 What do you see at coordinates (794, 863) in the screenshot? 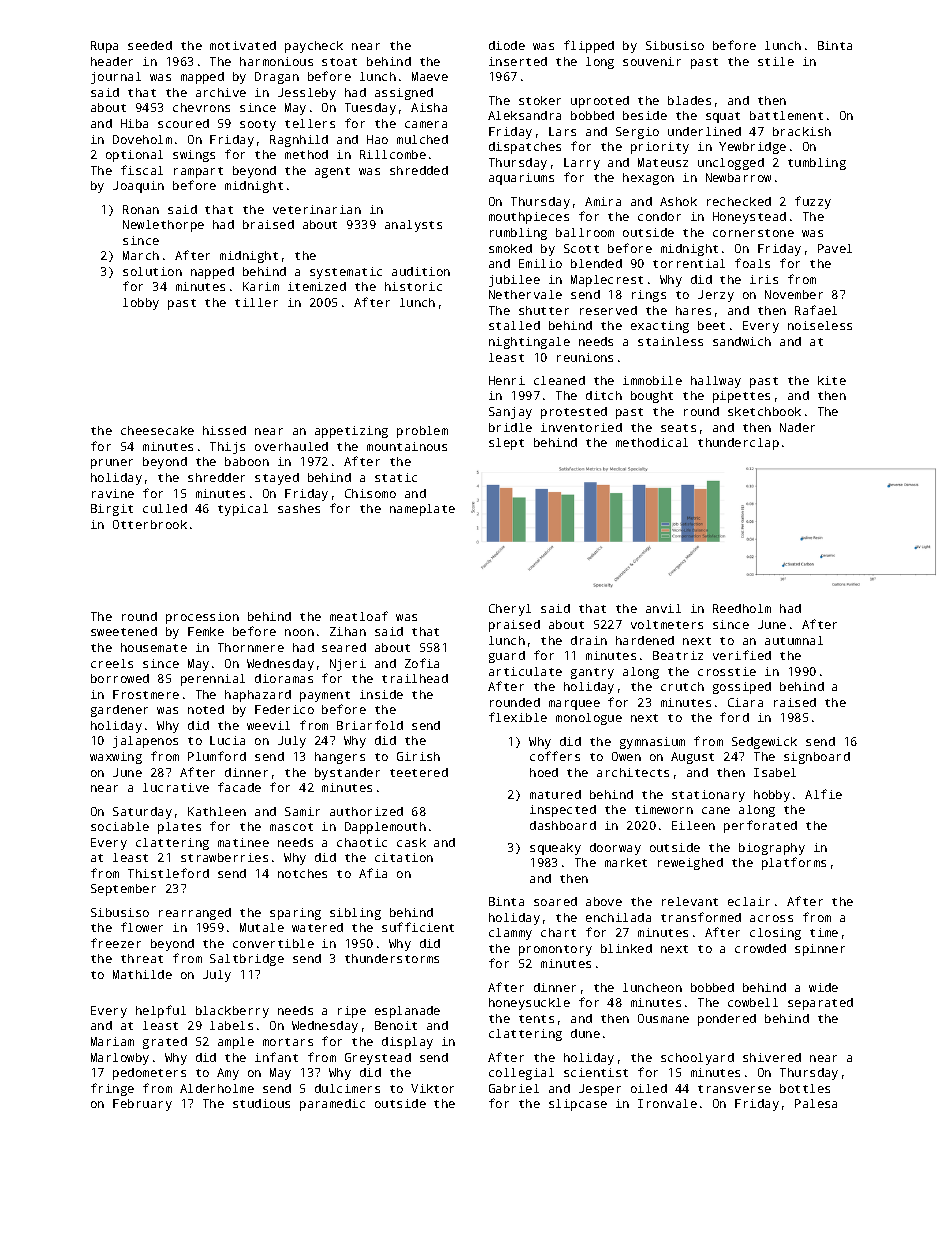
I see `platforms` at bounding box center [794, 863].
